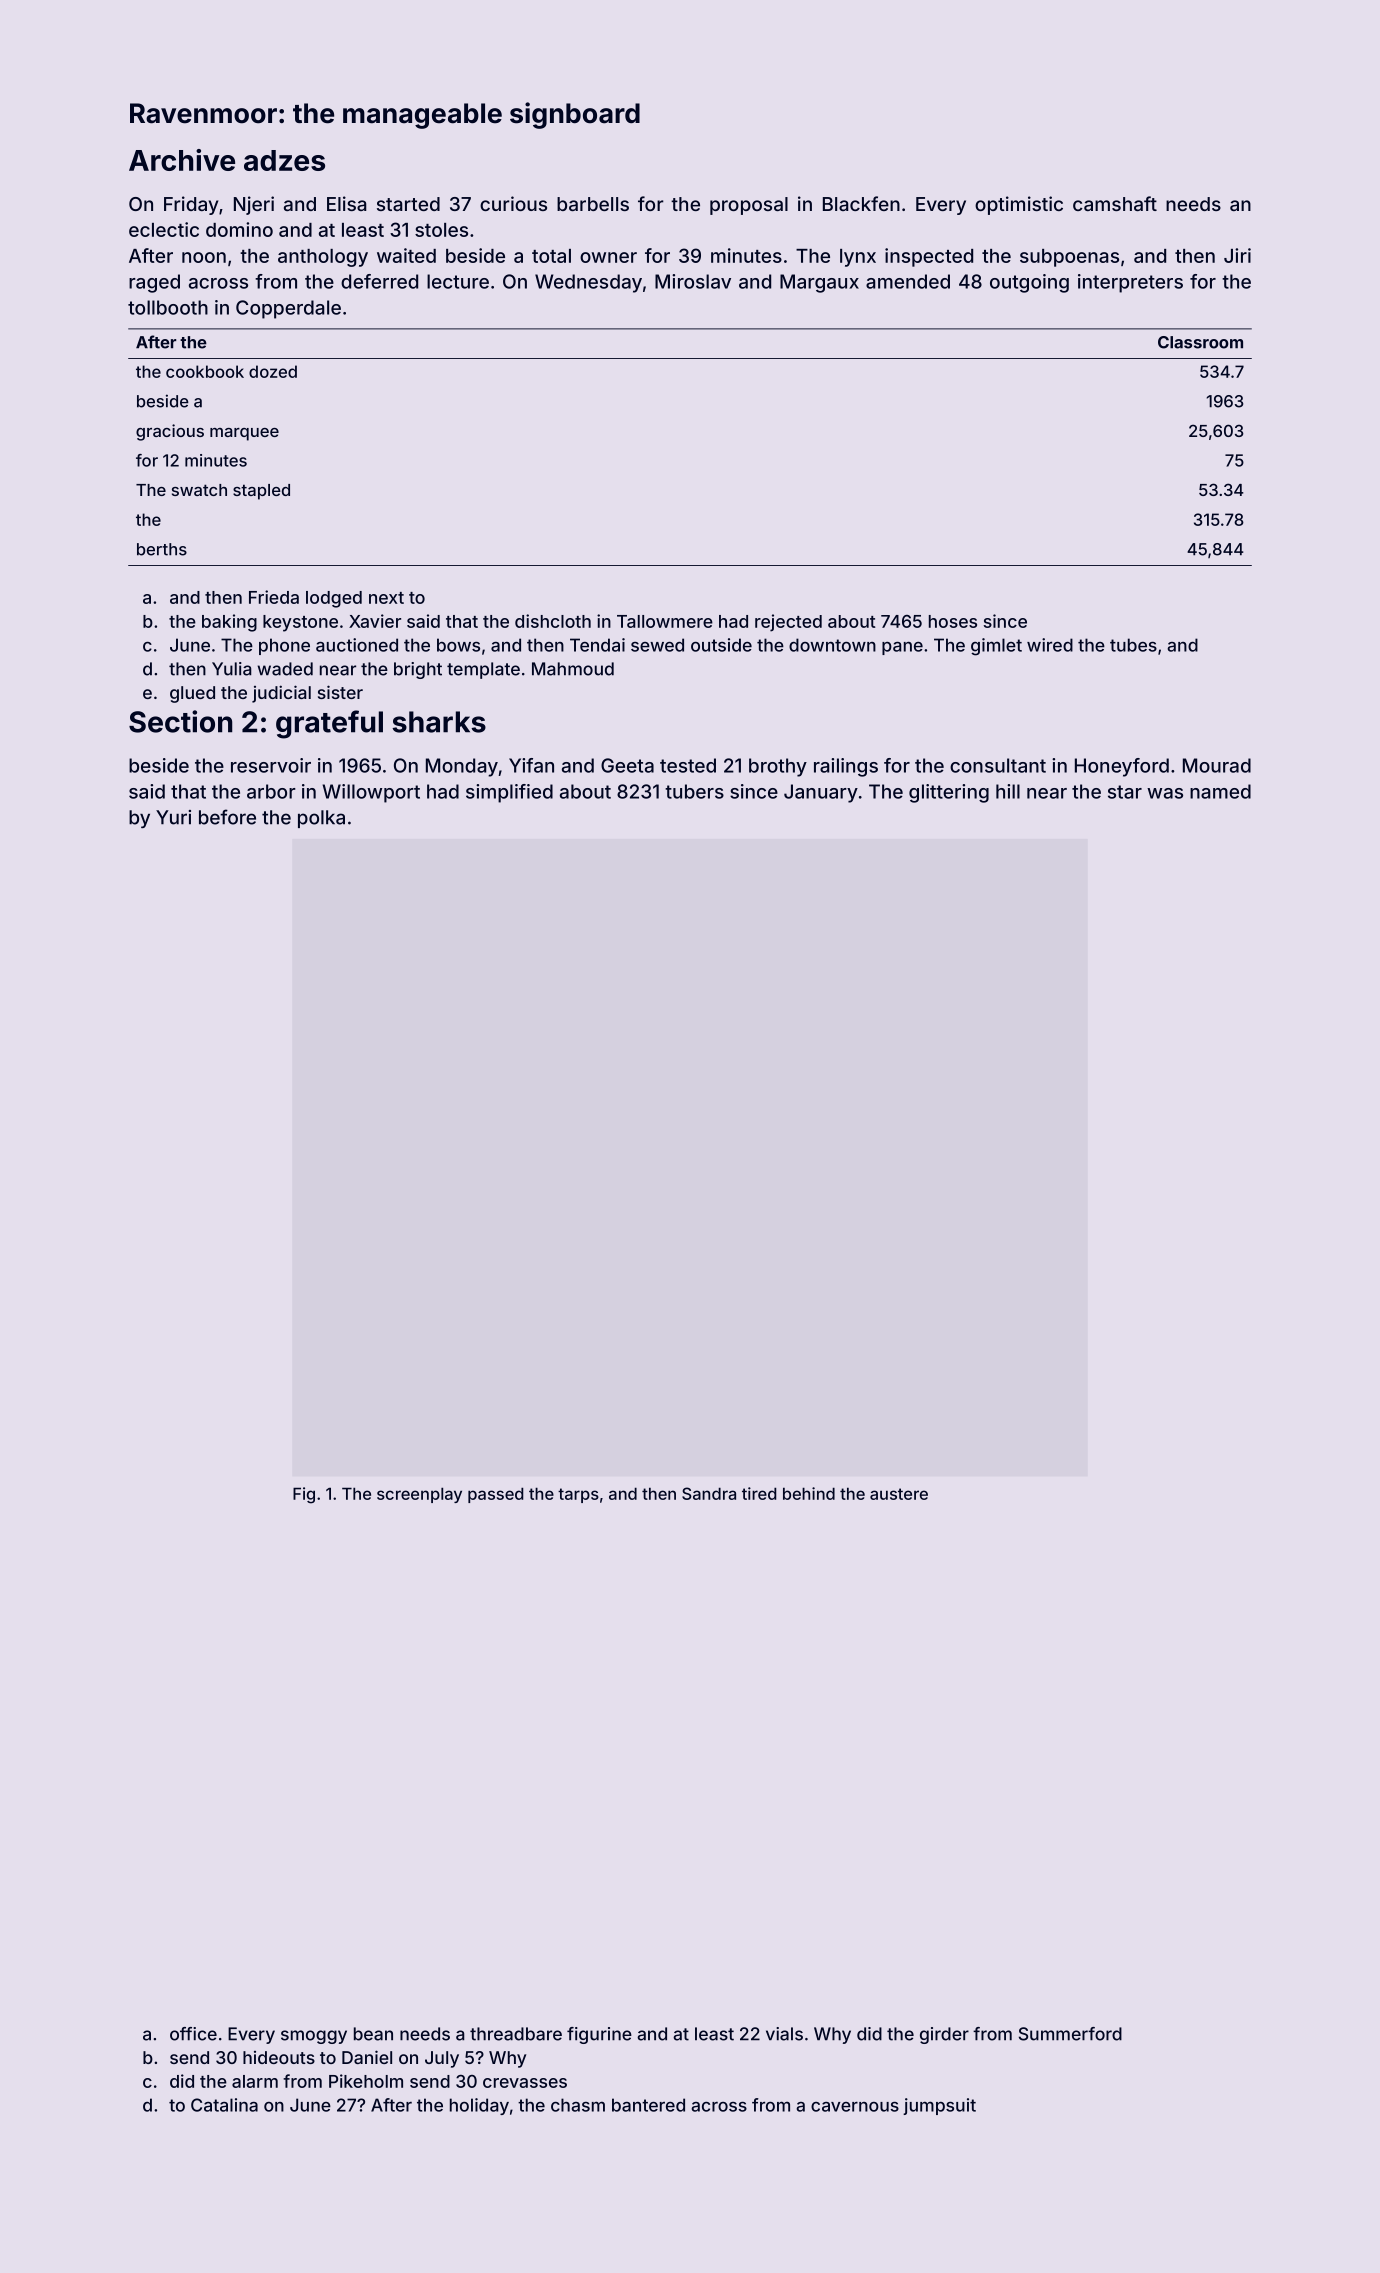  Describe the element at coordinates (419, 1495) in the screenshot. I see `screenplay` at that location.
